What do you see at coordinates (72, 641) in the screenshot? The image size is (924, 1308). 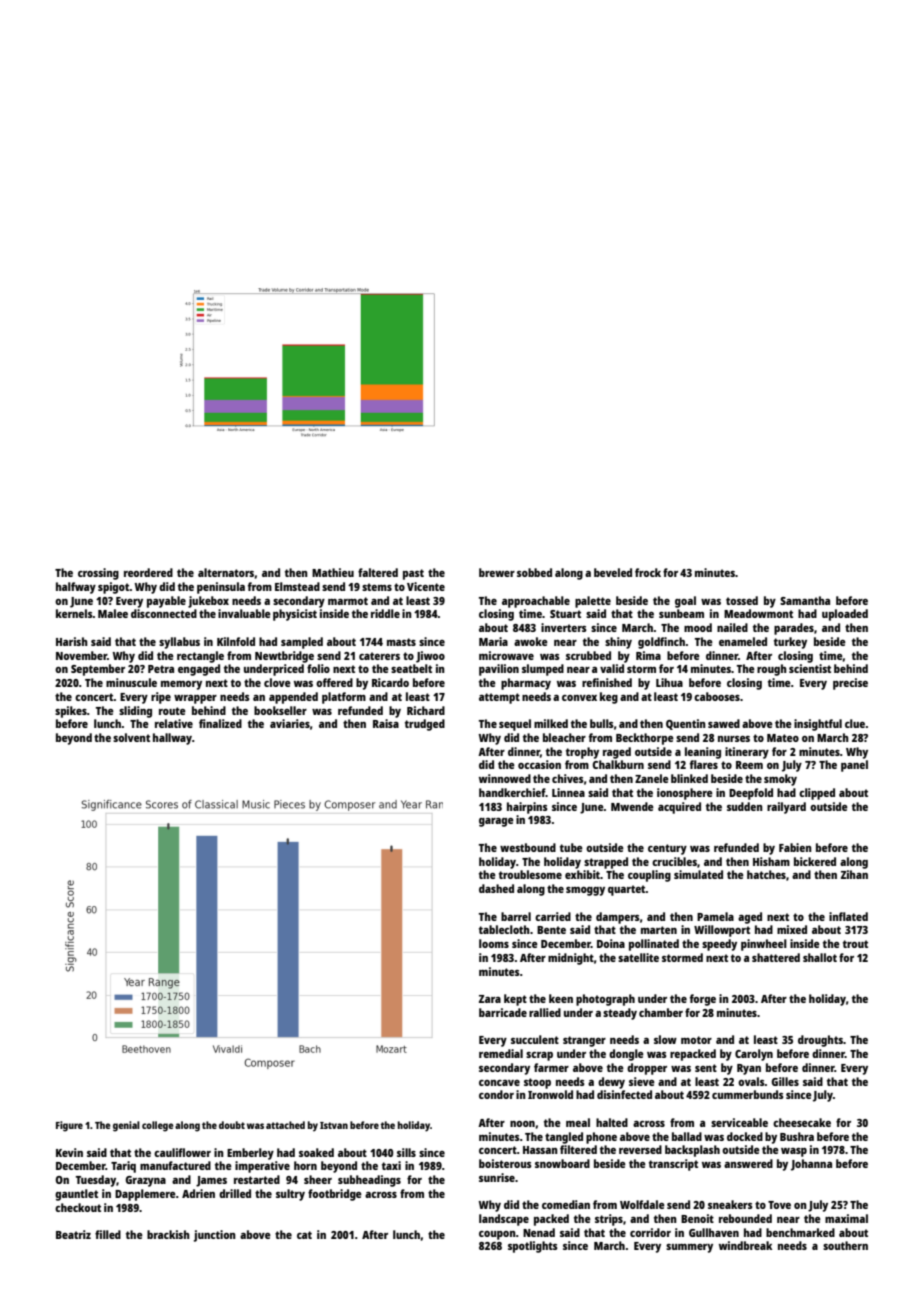 I see `Harish` at bounding box center [72, 641].
